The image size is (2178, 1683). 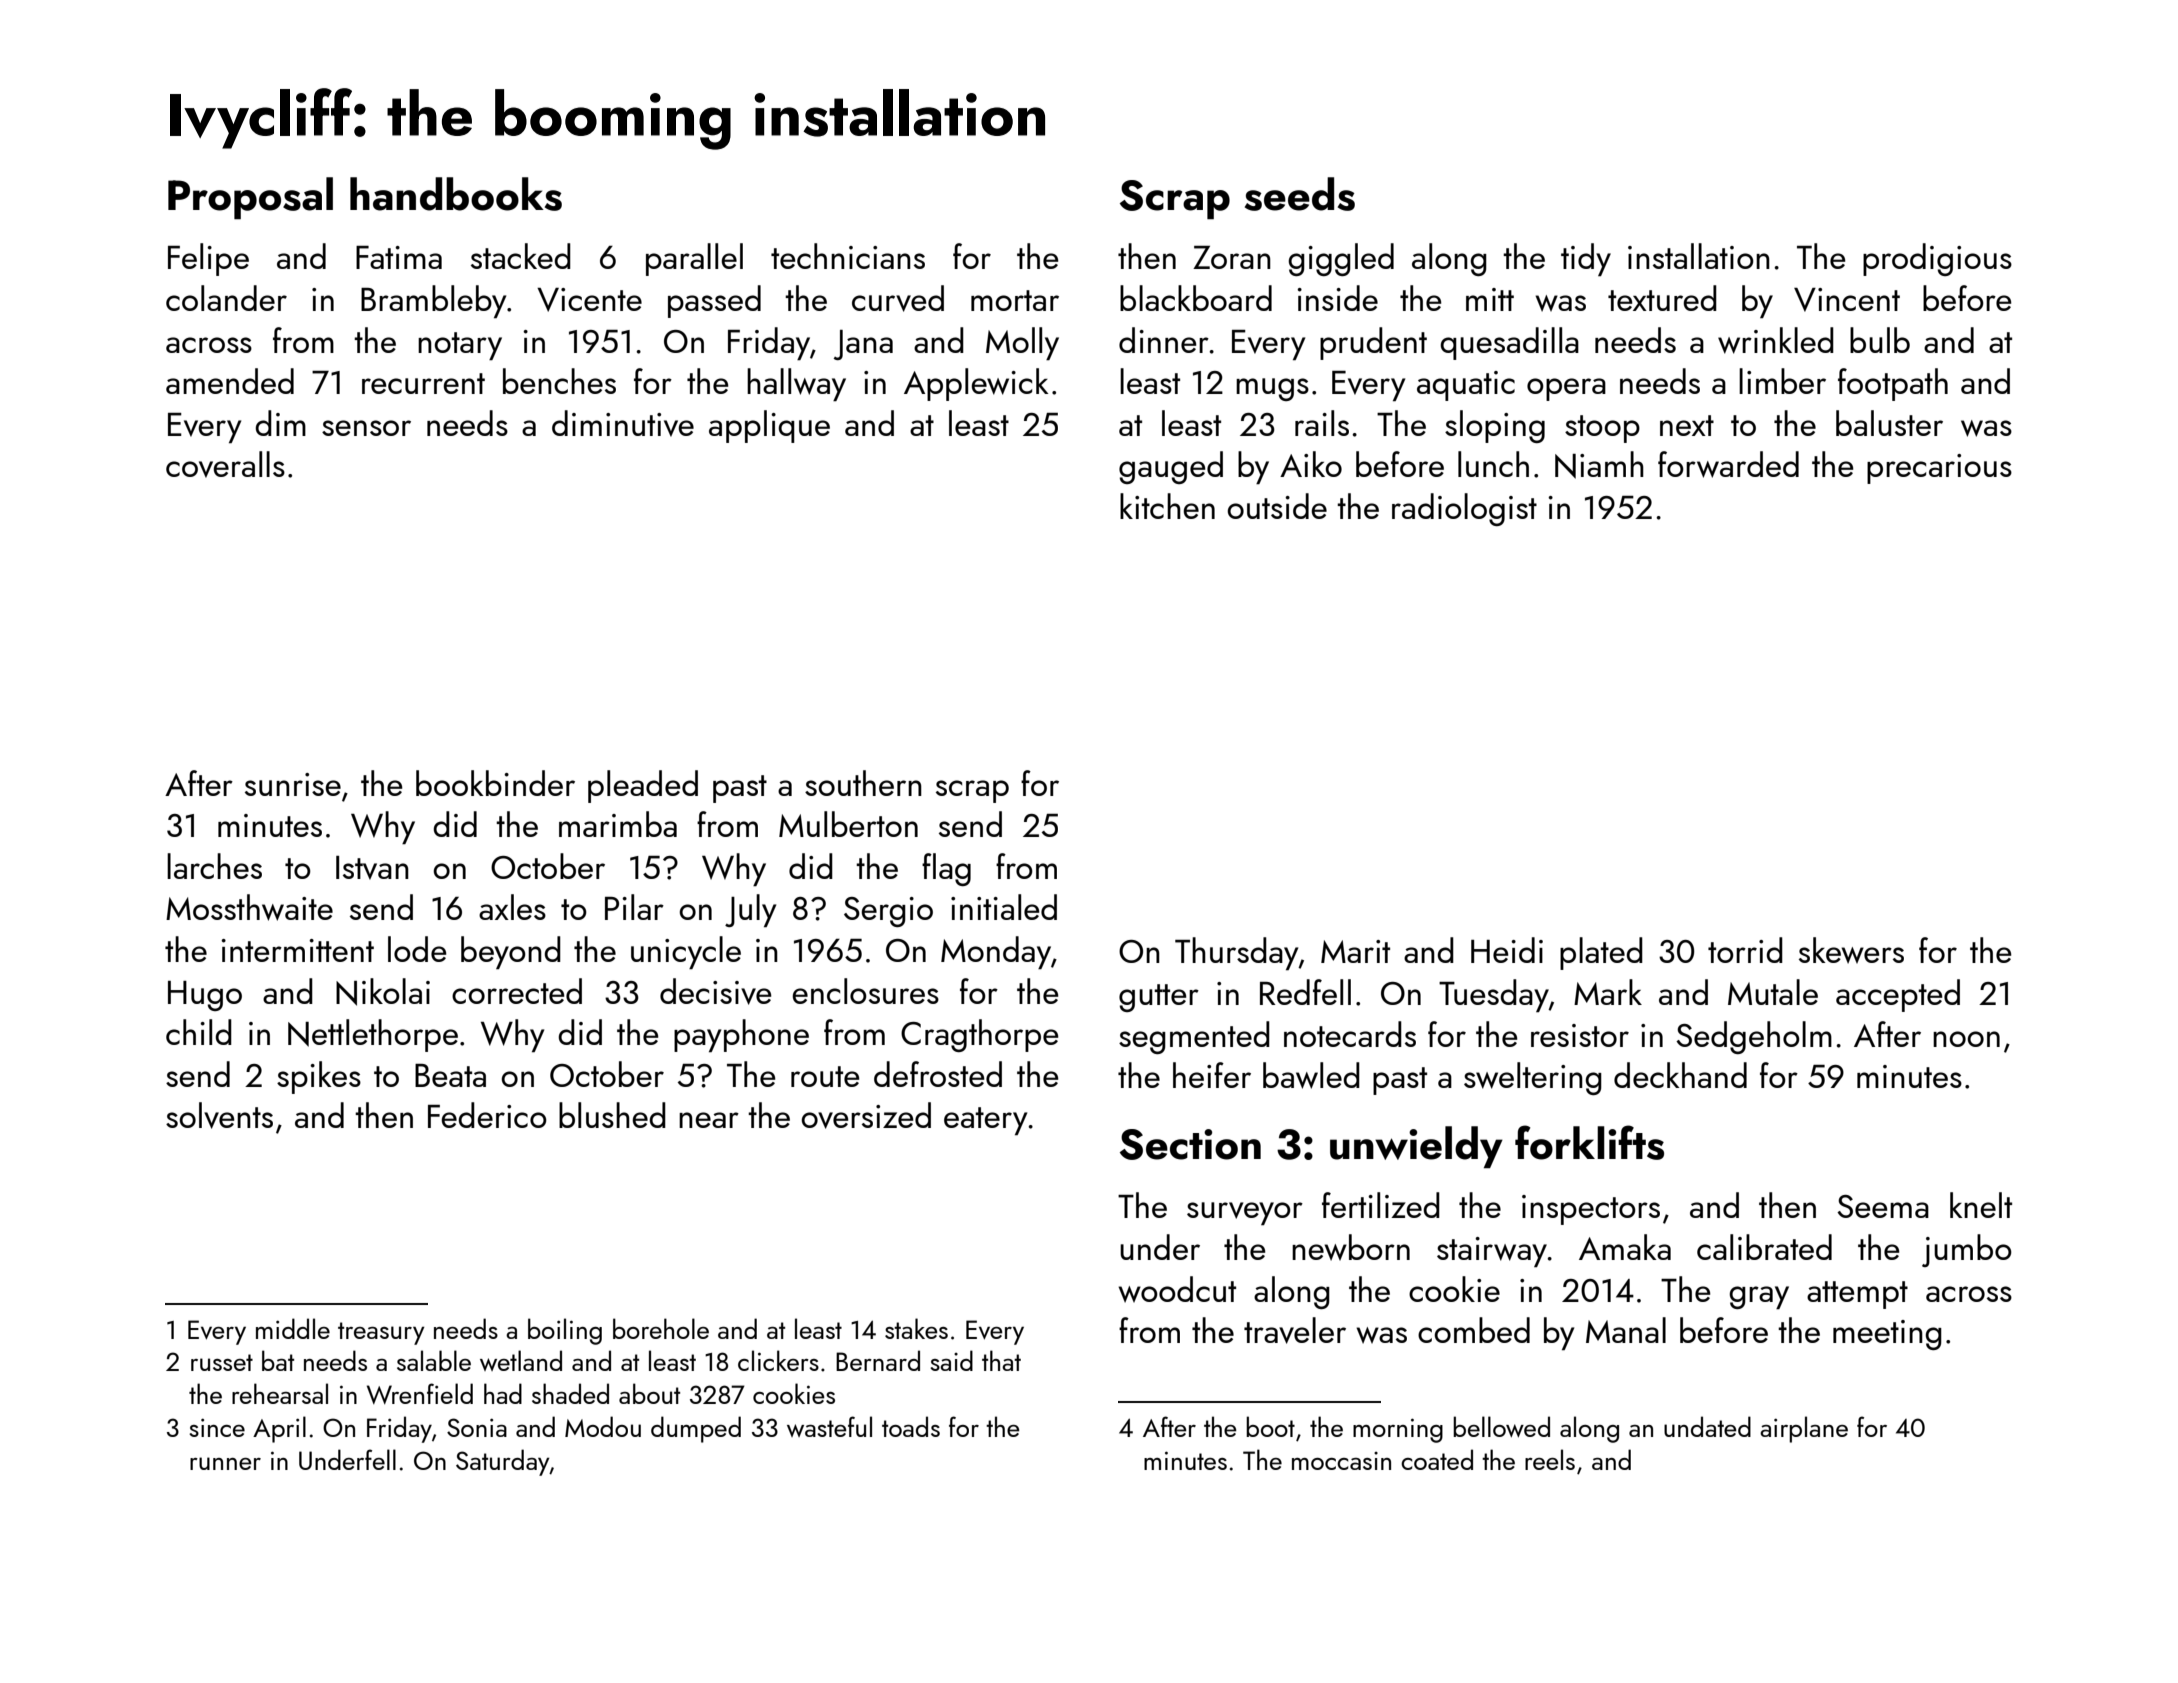 I want to click on skewers, so click(x=1851, y=950).
